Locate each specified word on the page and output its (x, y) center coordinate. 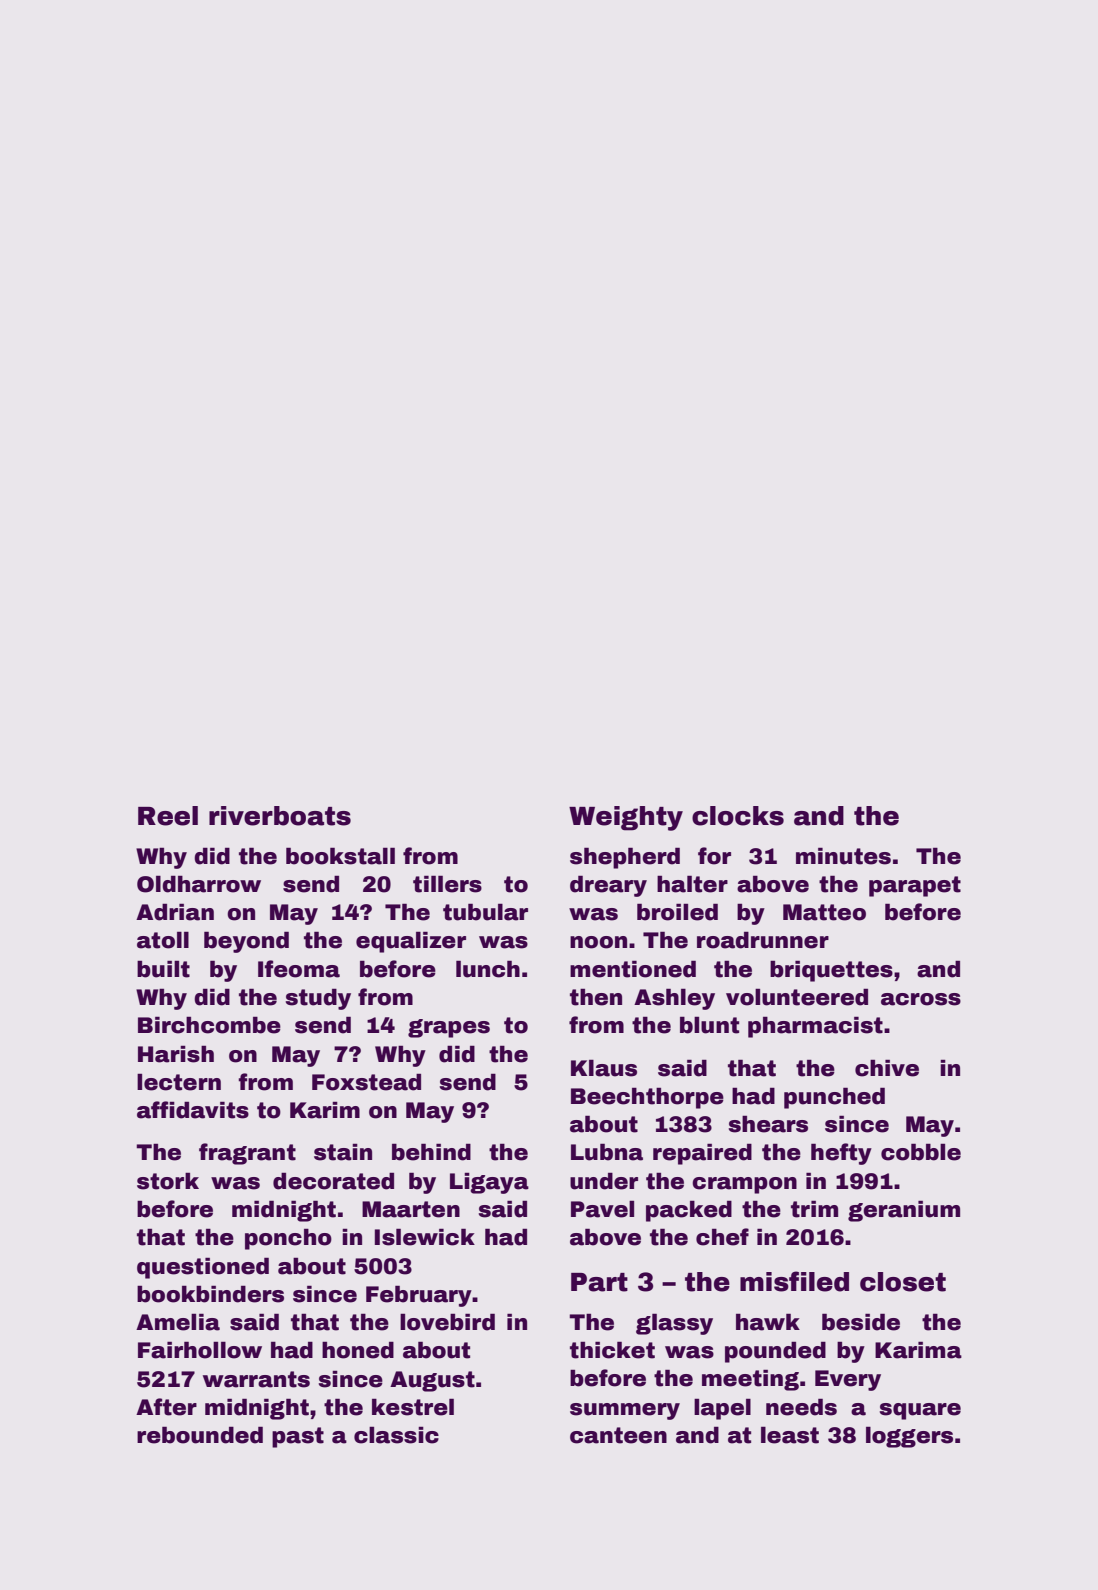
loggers (909, 1437)
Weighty (626, 818)
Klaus (604, 1068)
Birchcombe (209, 1025)
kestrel (413, 1407)
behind (431, 1152)
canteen (618, 1435)
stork (168, 1181)
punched (834, 1098)
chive (887, 1068)
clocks (738, 816)
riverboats (280, 816)
